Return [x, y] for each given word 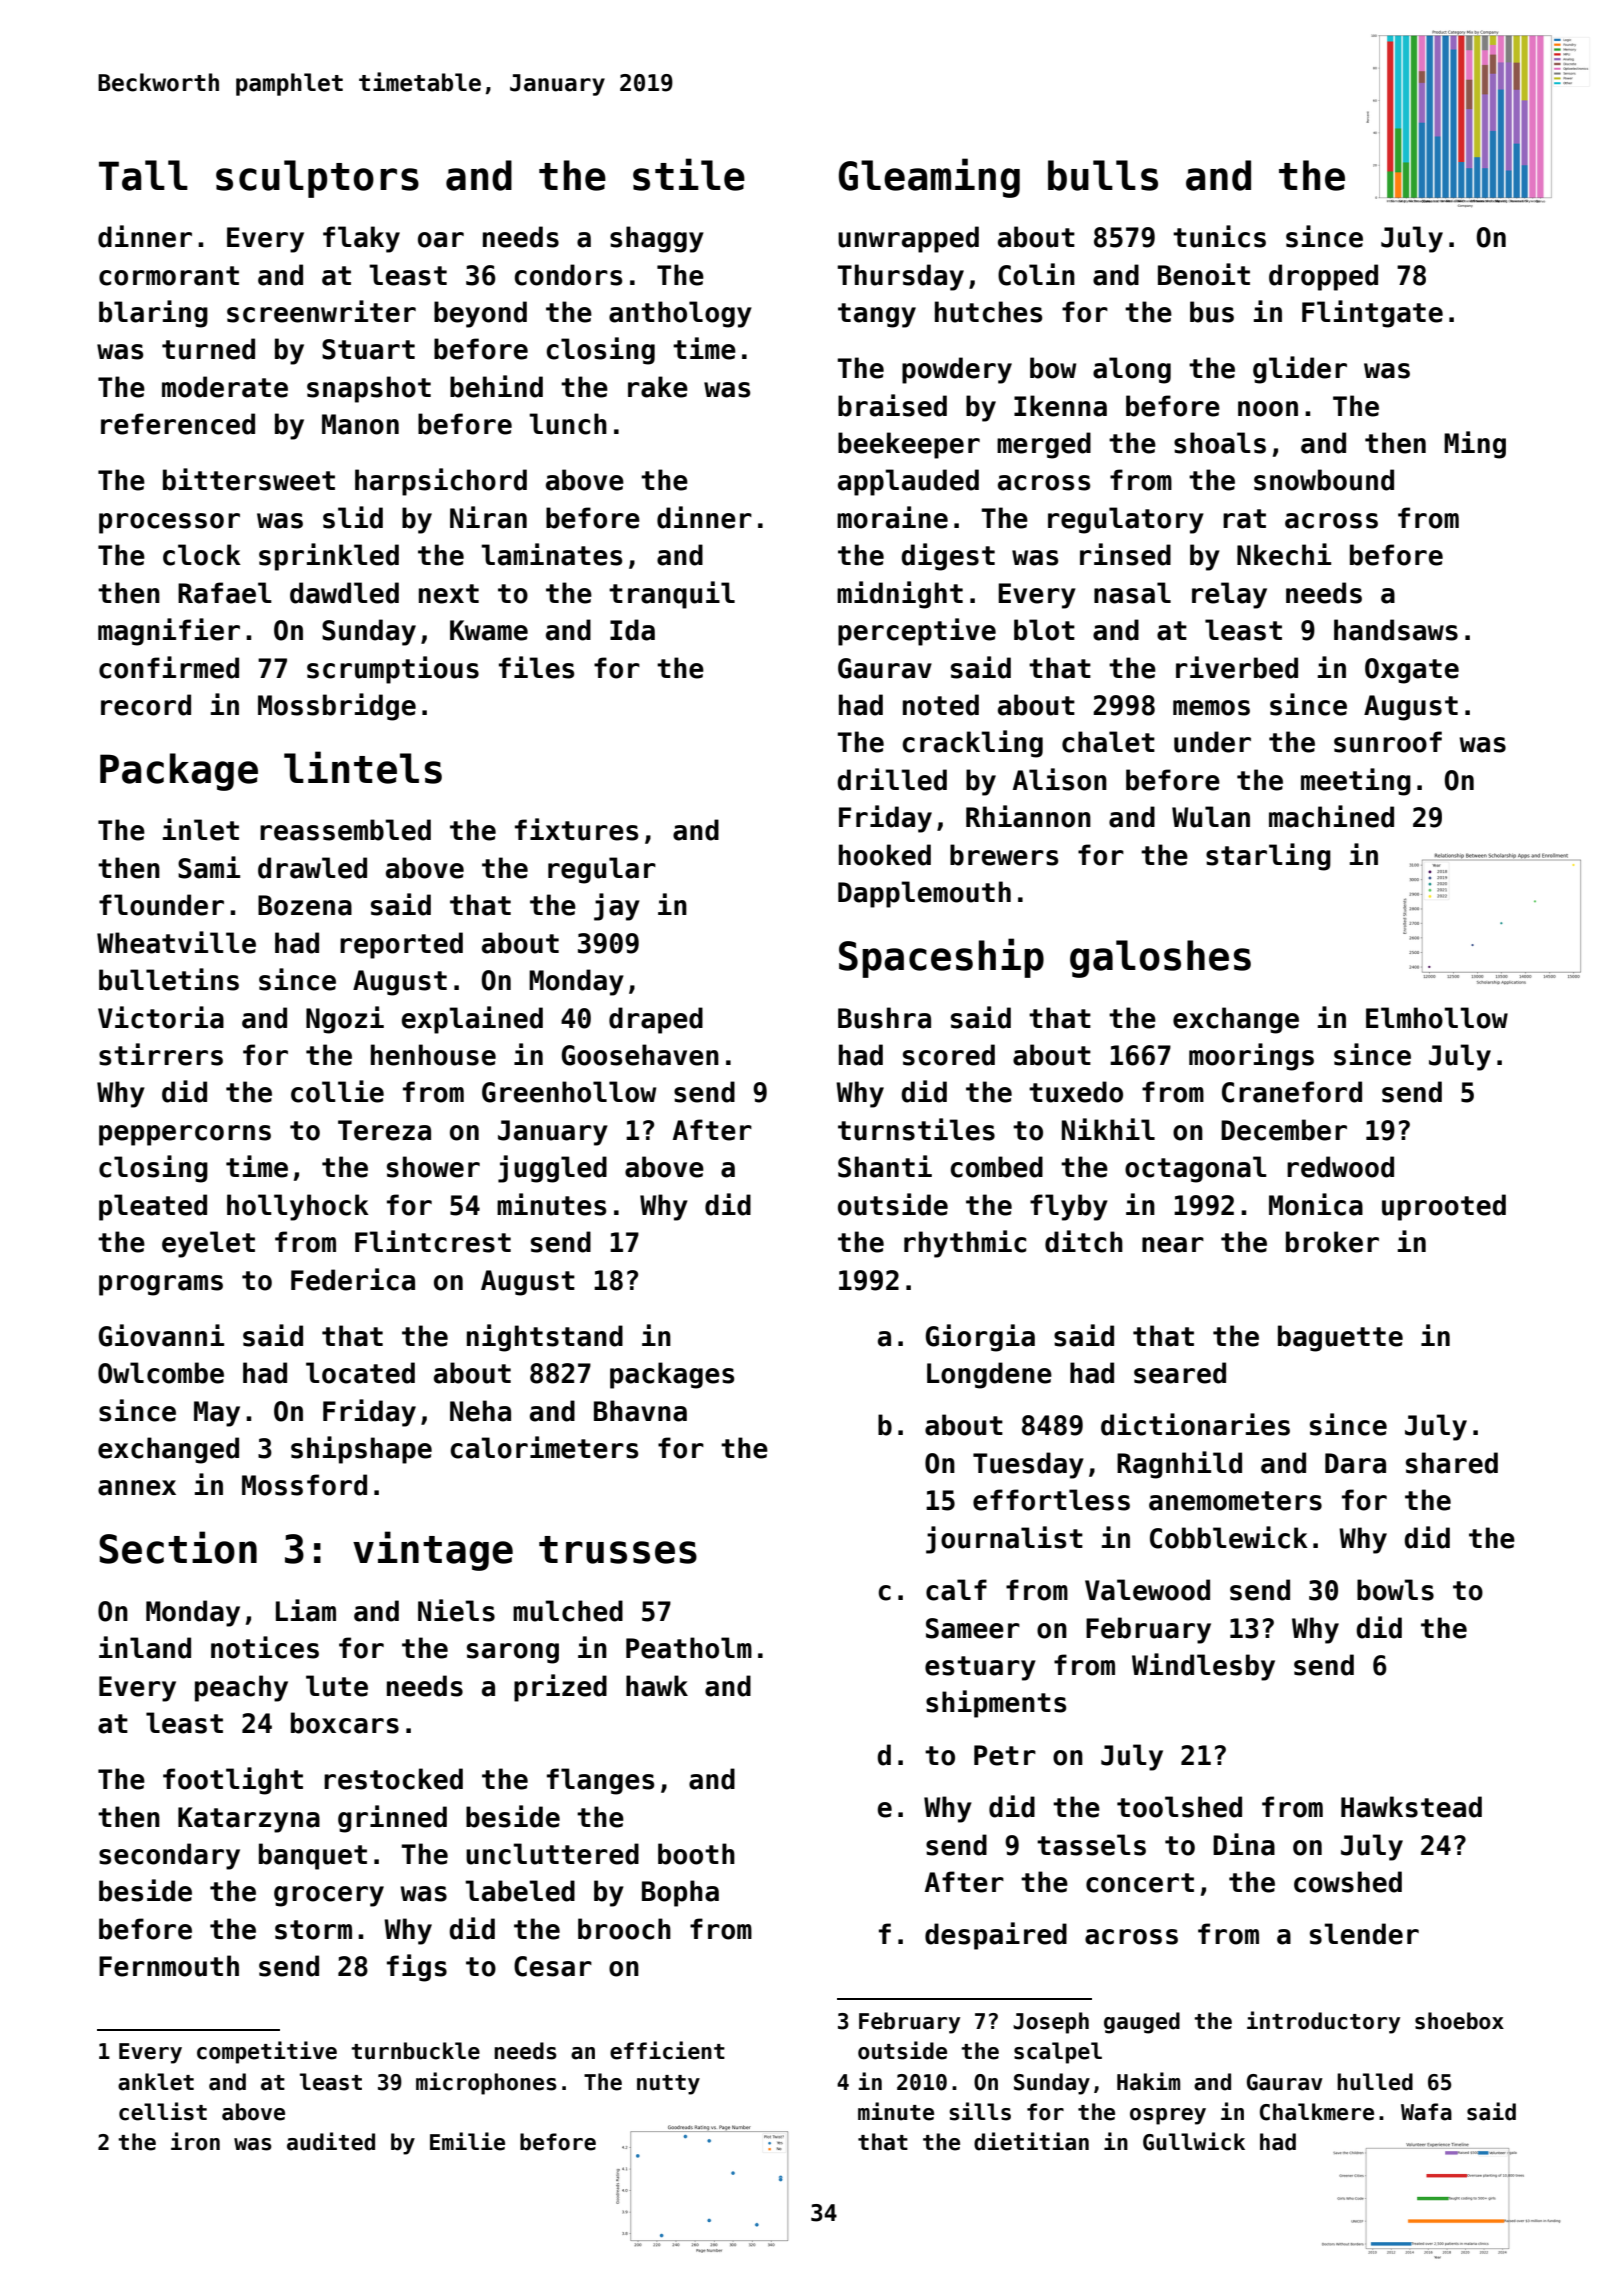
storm [313, 1930]
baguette [1340, 1338]
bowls [1395, 1590]
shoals [1220, 443]
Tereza [384, 1130]
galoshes [1160, 959]
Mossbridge [337, 707]
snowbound [1324, 480]
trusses [618, 1550]
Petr [1005, 1755]
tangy [877, 315]
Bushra [884, 1018]
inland [145, 1647]
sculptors [317, 179]
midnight [900, 595]
